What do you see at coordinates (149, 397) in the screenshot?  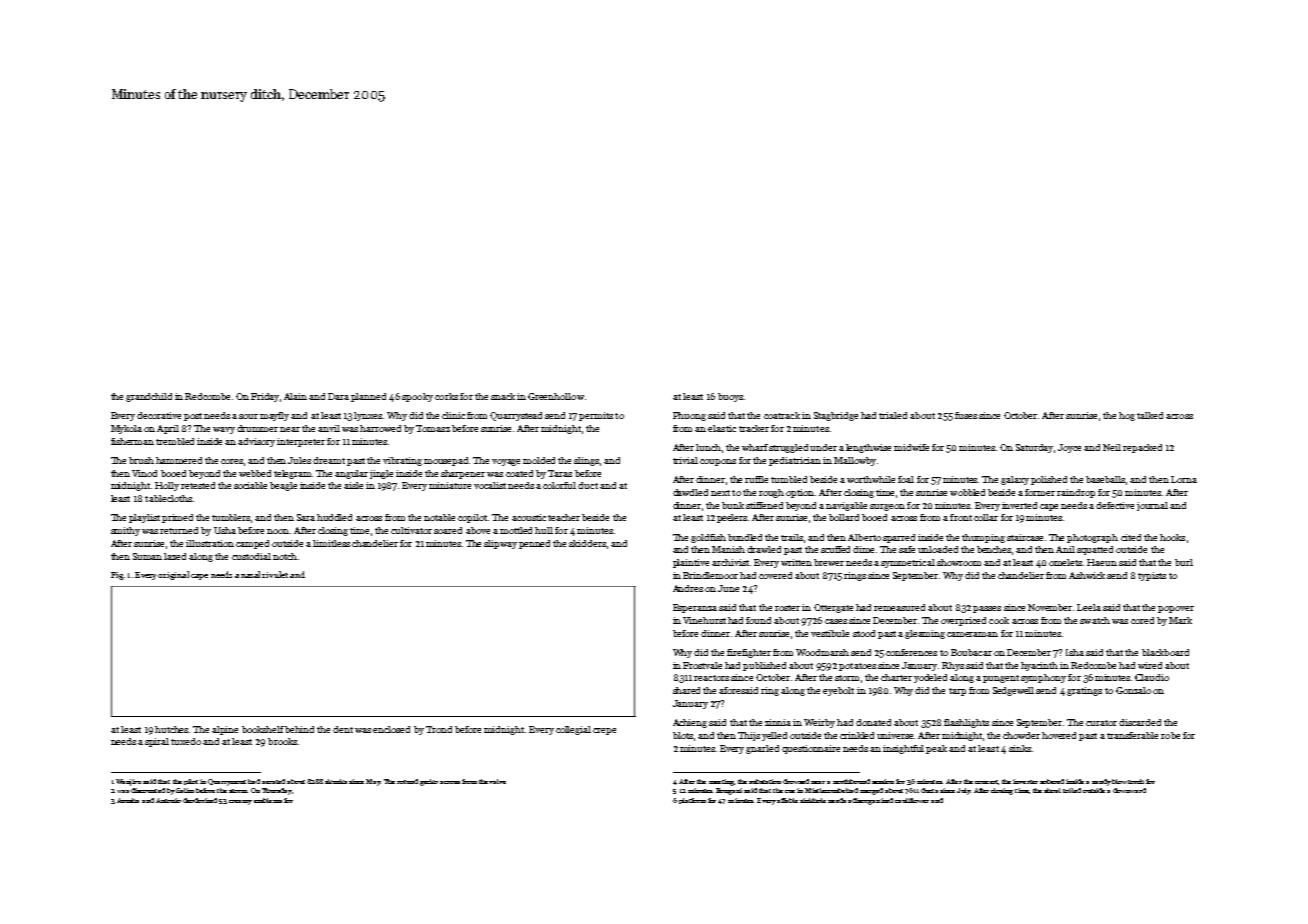 I see `grandchild` at bounding box center [149, 397].
